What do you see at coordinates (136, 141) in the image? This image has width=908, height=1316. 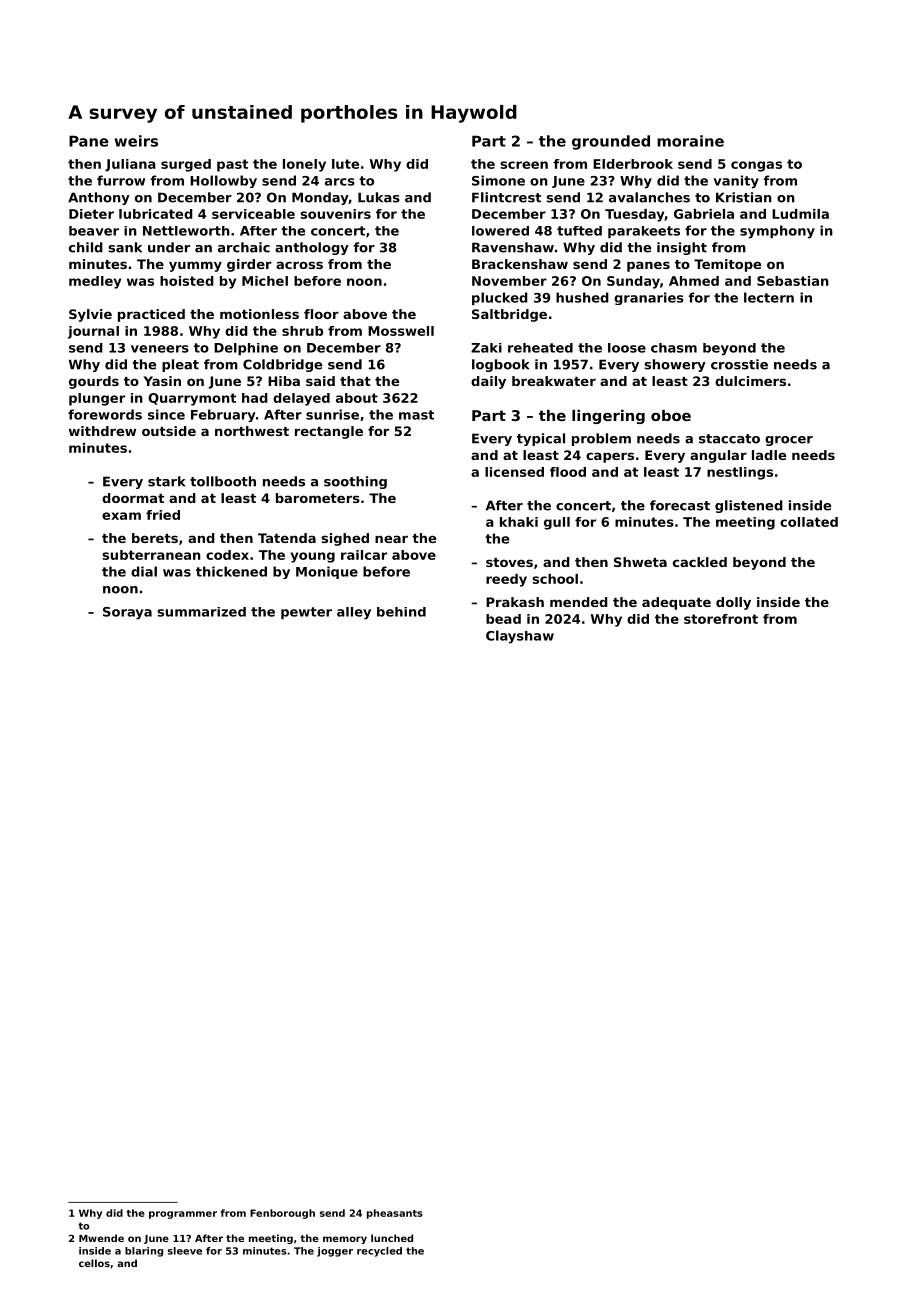 I see `weirs` at bounding box center [136, 141].
